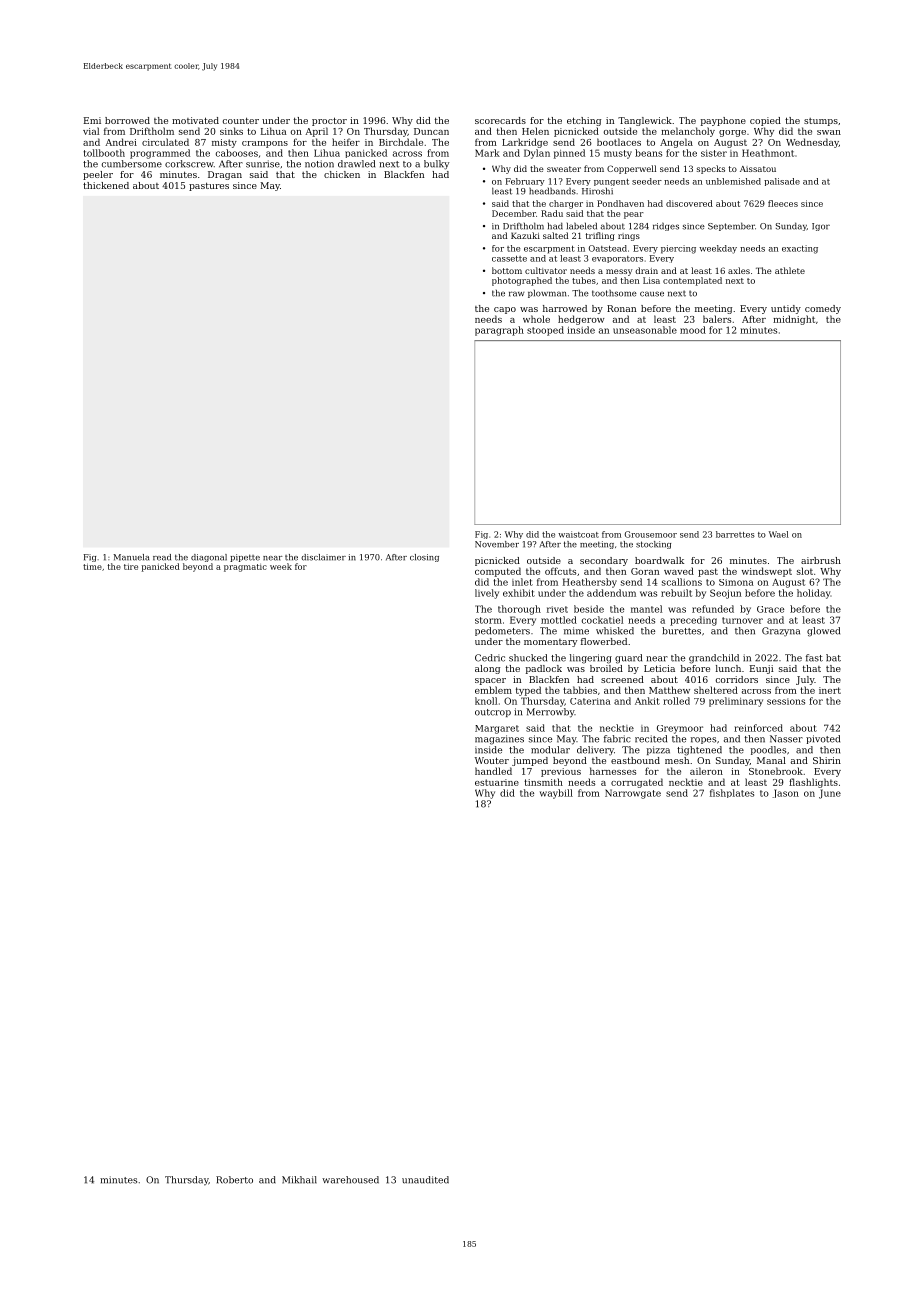 This page has width=924, height=1308. Describe the element at coordinates (651, 534) in the page. I see `Grousemoor` at that location.
